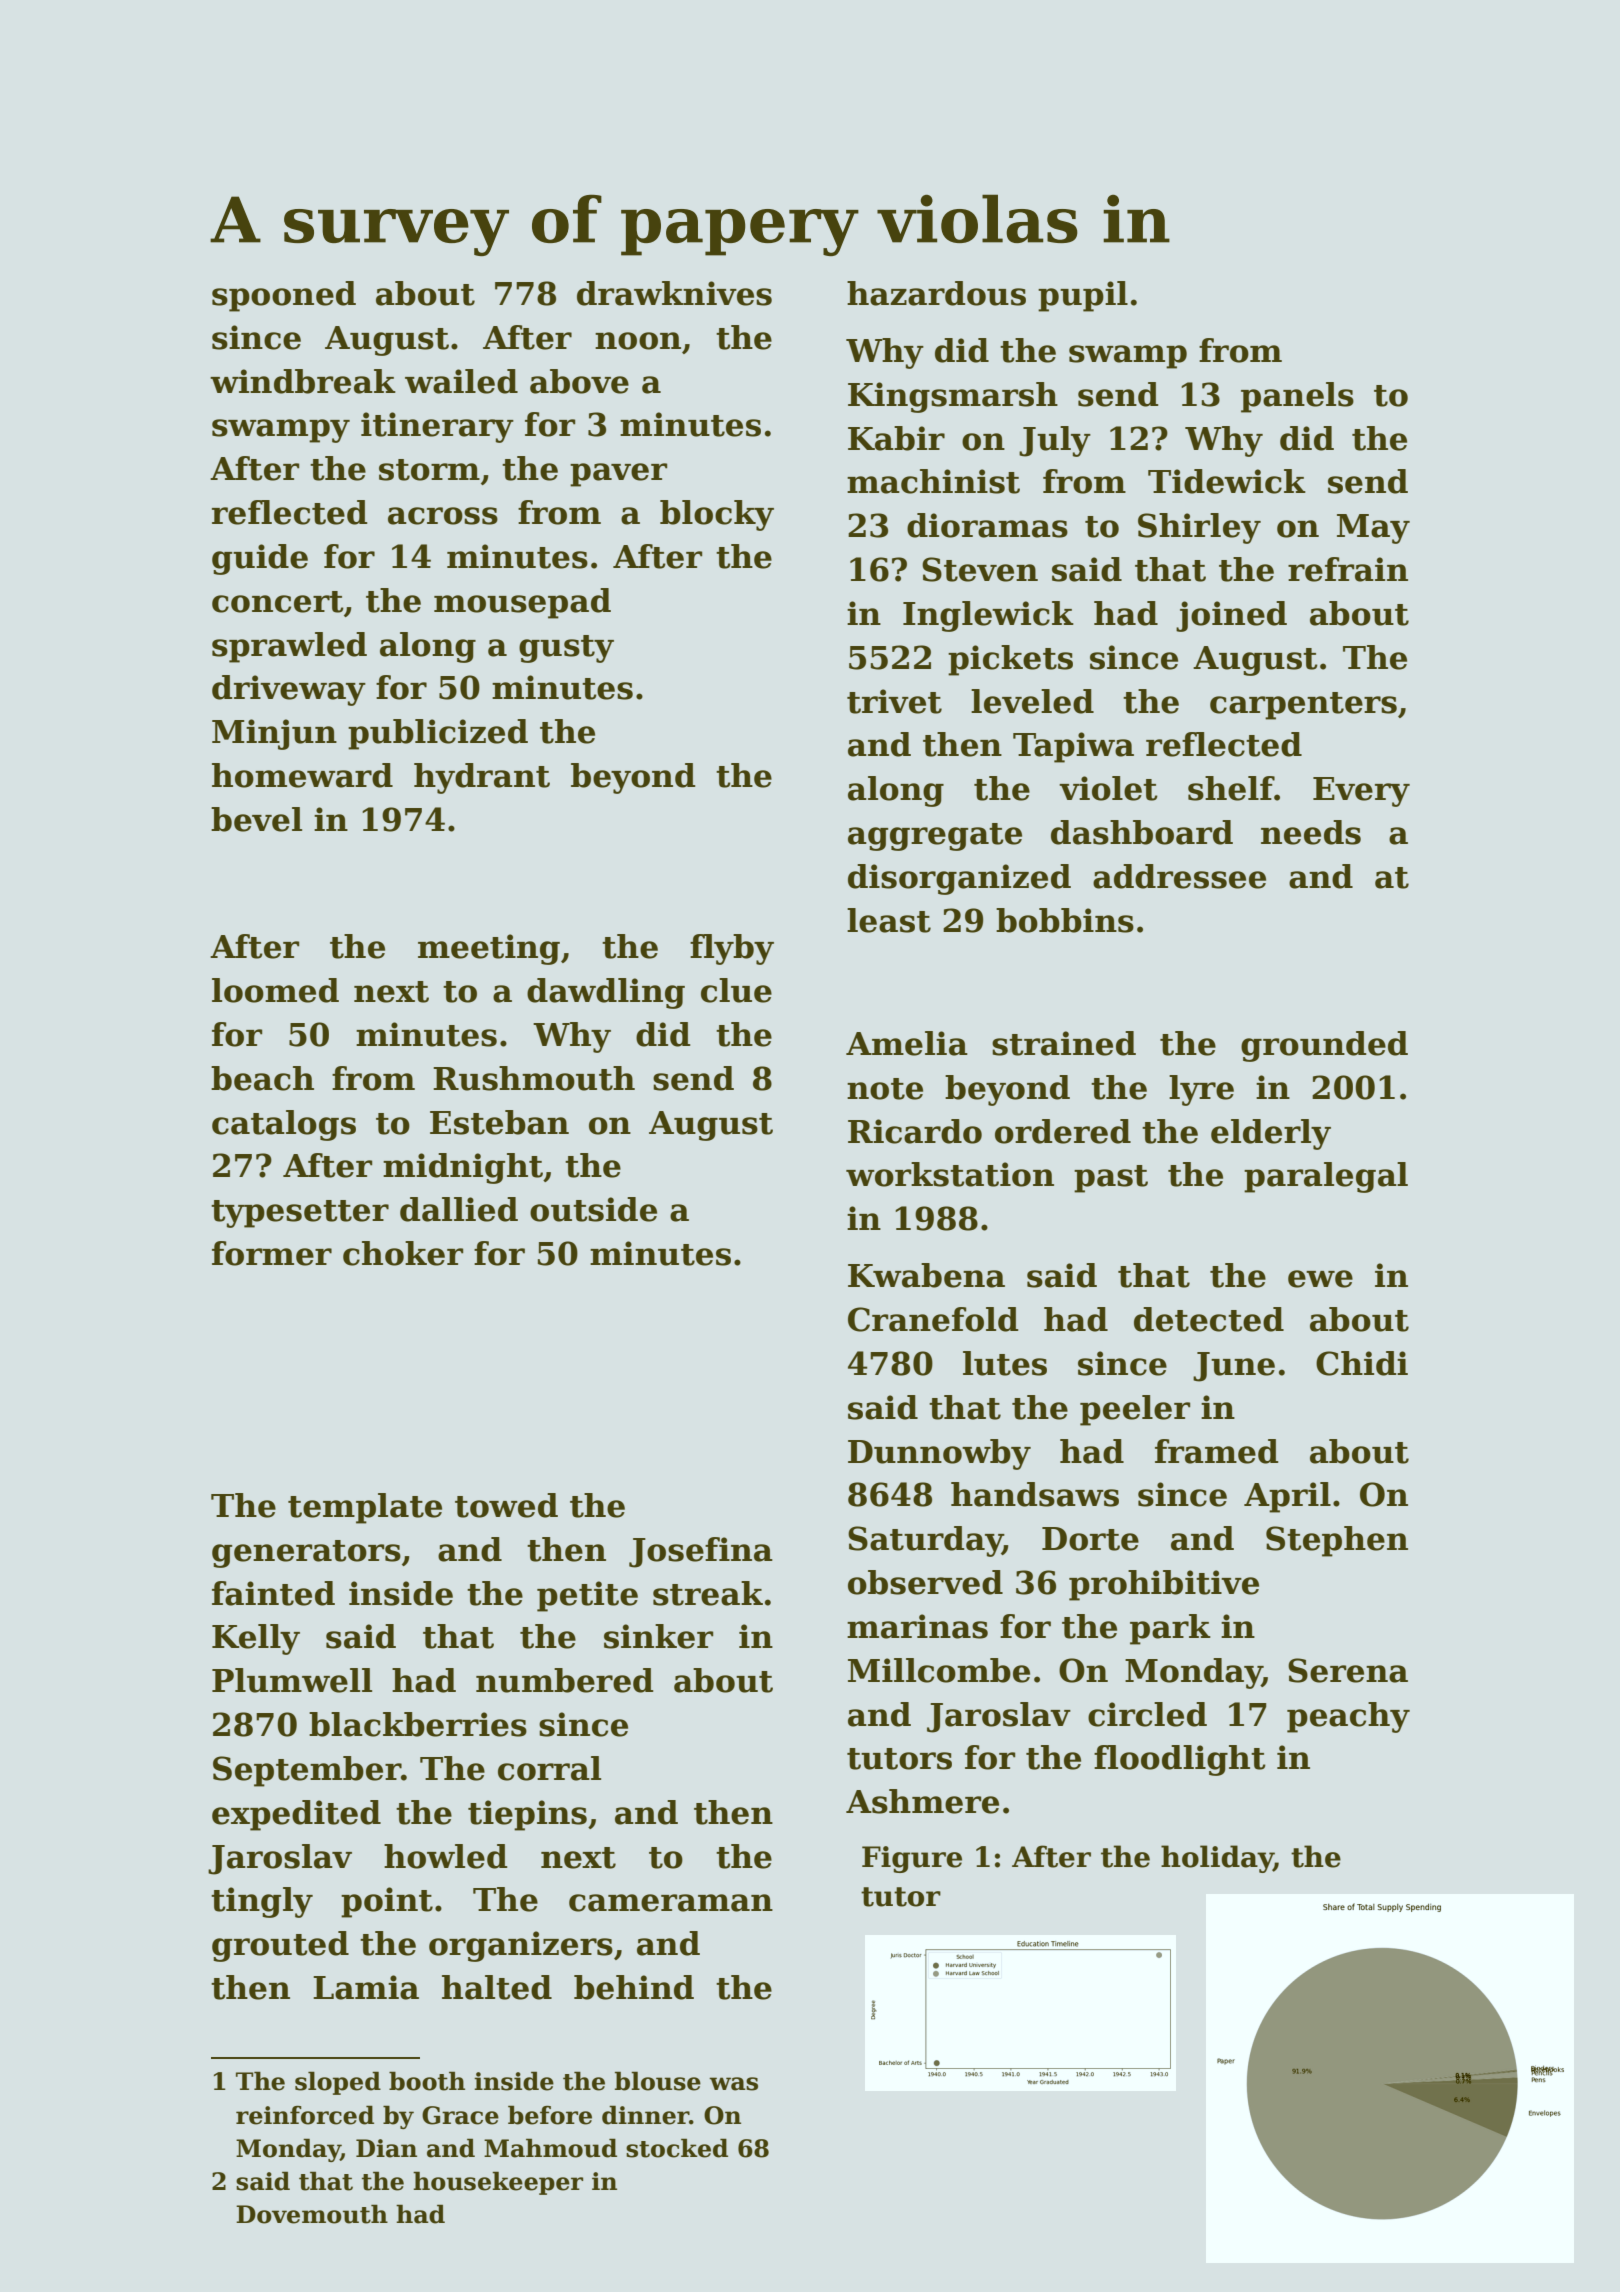 The image size is (1620, 2292). I want to click on Dovemouth, so click(312, 2214).
